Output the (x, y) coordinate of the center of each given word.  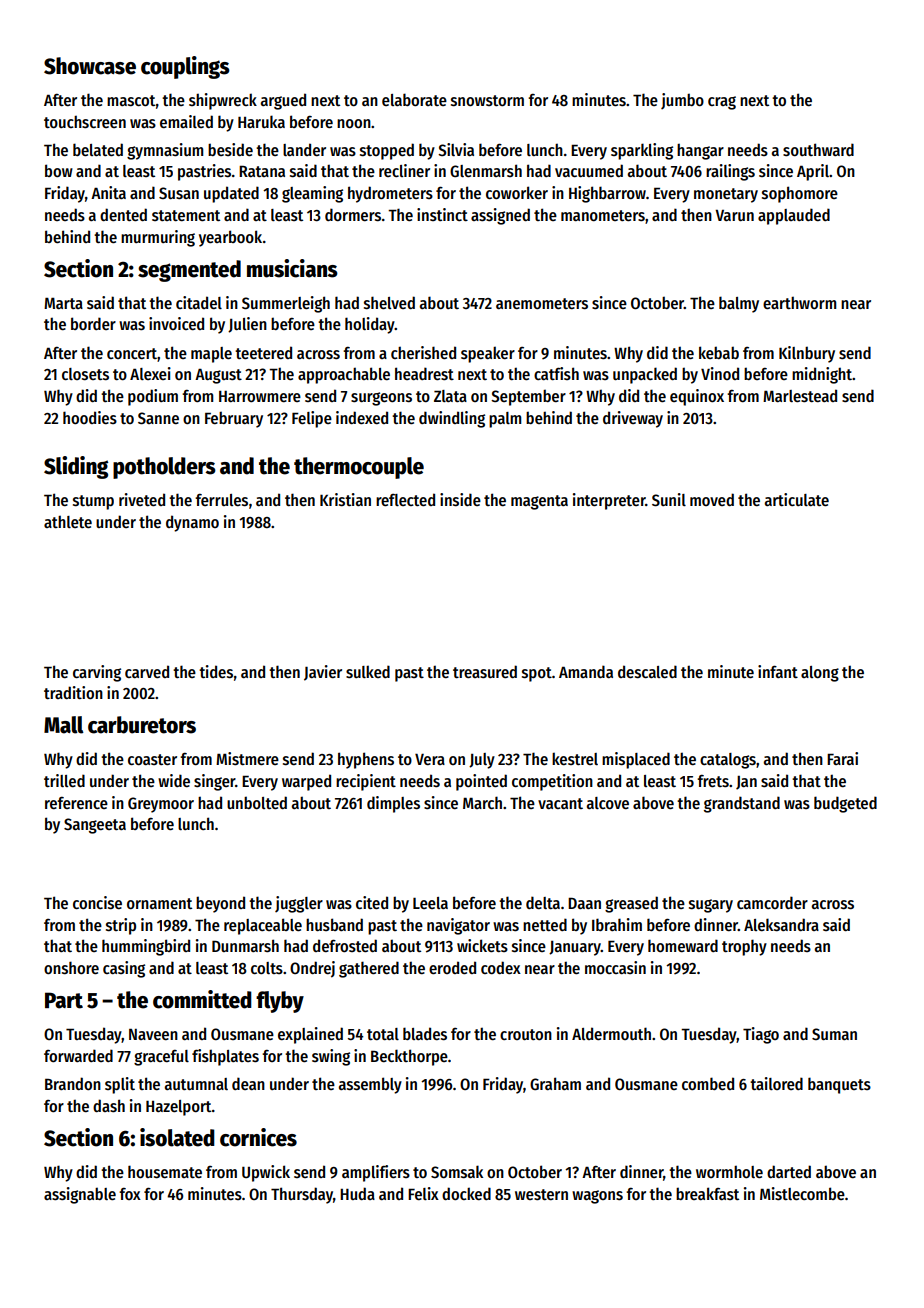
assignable (80, 1195)
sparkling (642, 151)
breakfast (707, 1193)
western (541, 1195)
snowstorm (487, 101)
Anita (108, 192)
